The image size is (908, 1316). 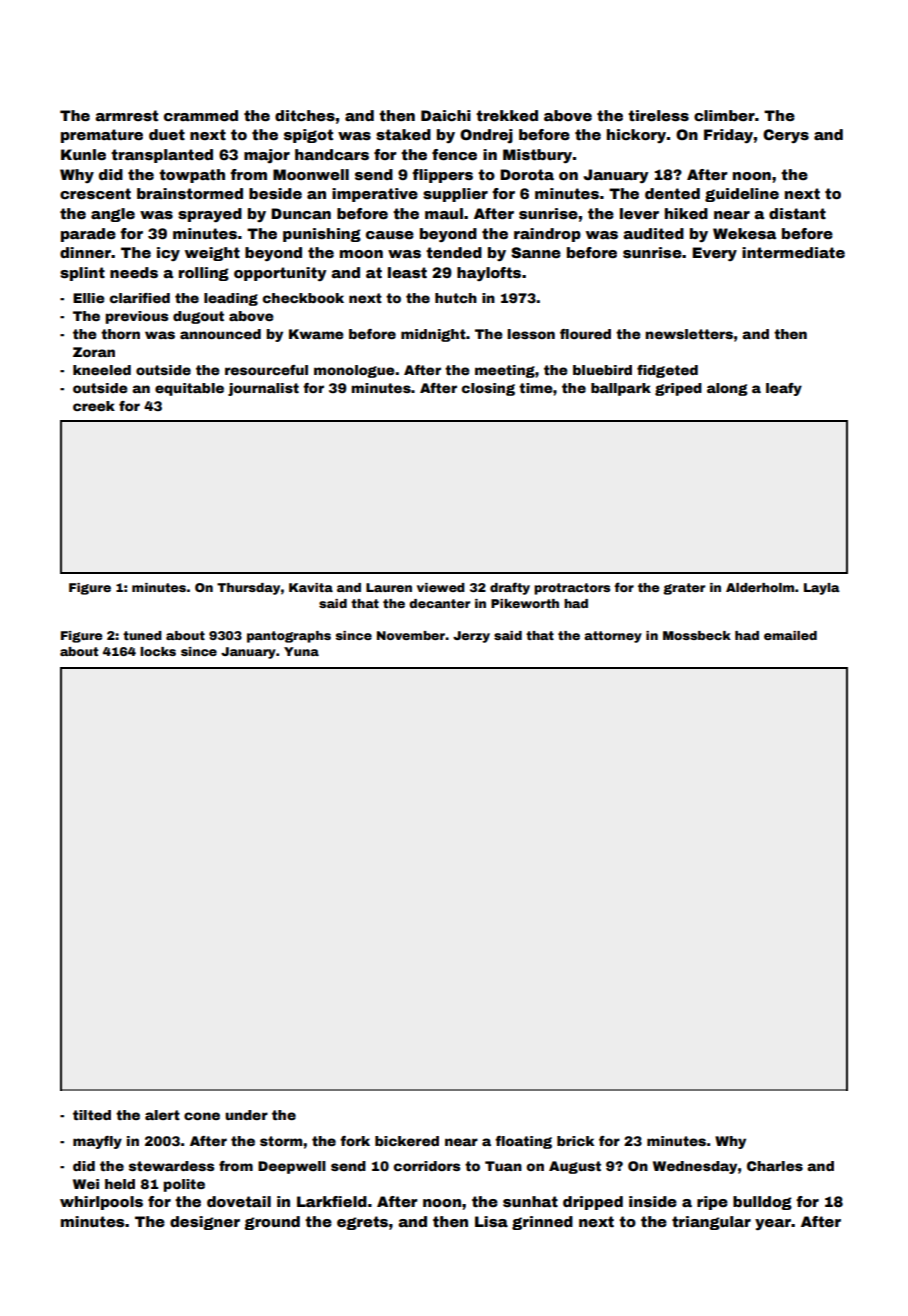 I want to click on brick, so click(x=575, y=1141).
